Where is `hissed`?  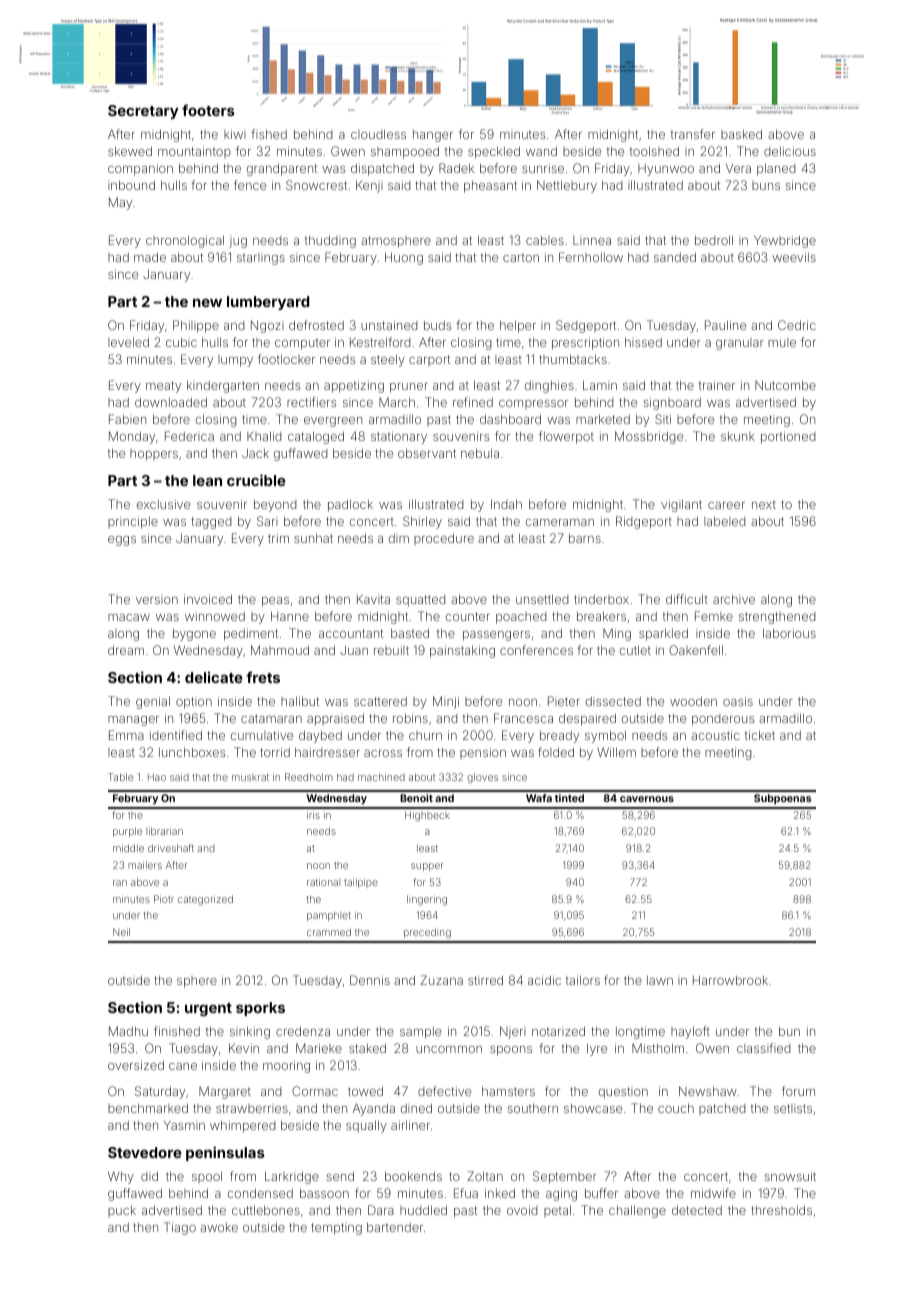
hissed is located at coordinates (643, 342).
